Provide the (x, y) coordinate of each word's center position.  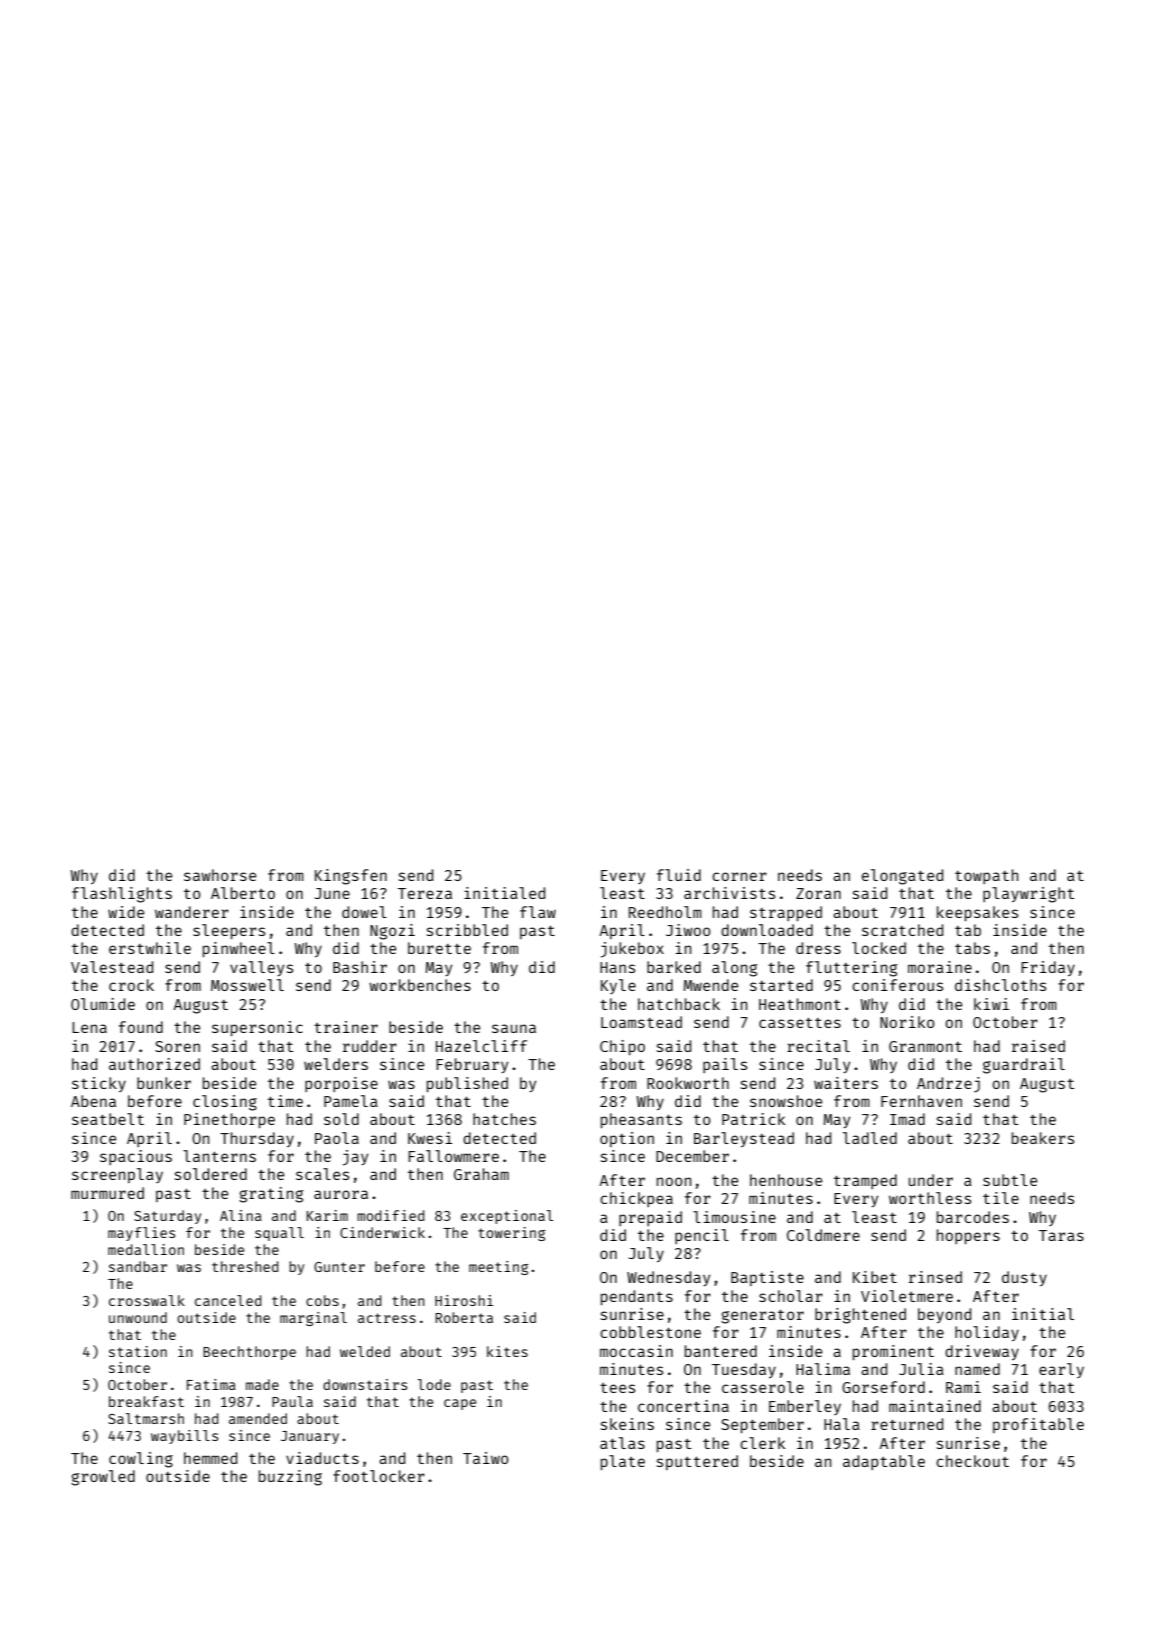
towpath (986, 876)
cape (460, 1404)
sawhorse (220, 875)
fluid (679, 875)
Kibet (875, 1277)
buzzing (290, 1478)
